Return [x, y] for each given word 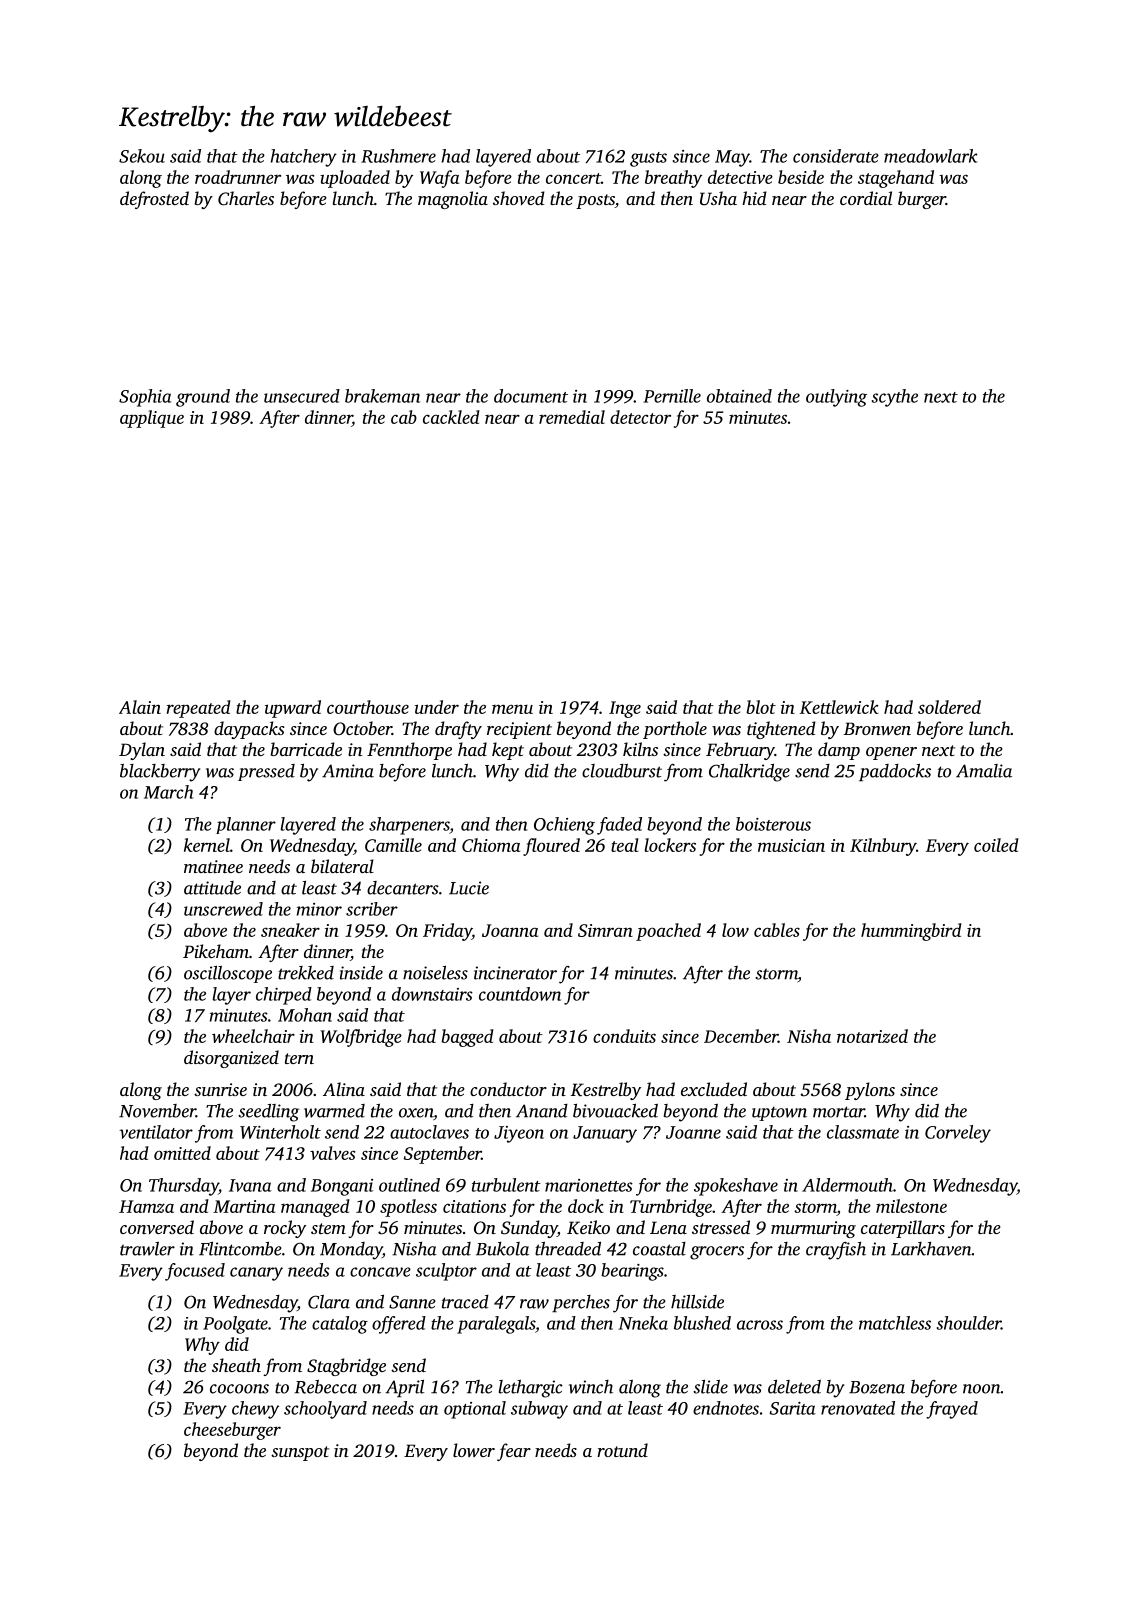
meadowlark [931, 156]
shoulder [969, 1323]
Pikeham [216, 951]
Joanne [693, 1132]
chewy [255, 1410]
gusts [648, 159]
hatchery [304, 158]
